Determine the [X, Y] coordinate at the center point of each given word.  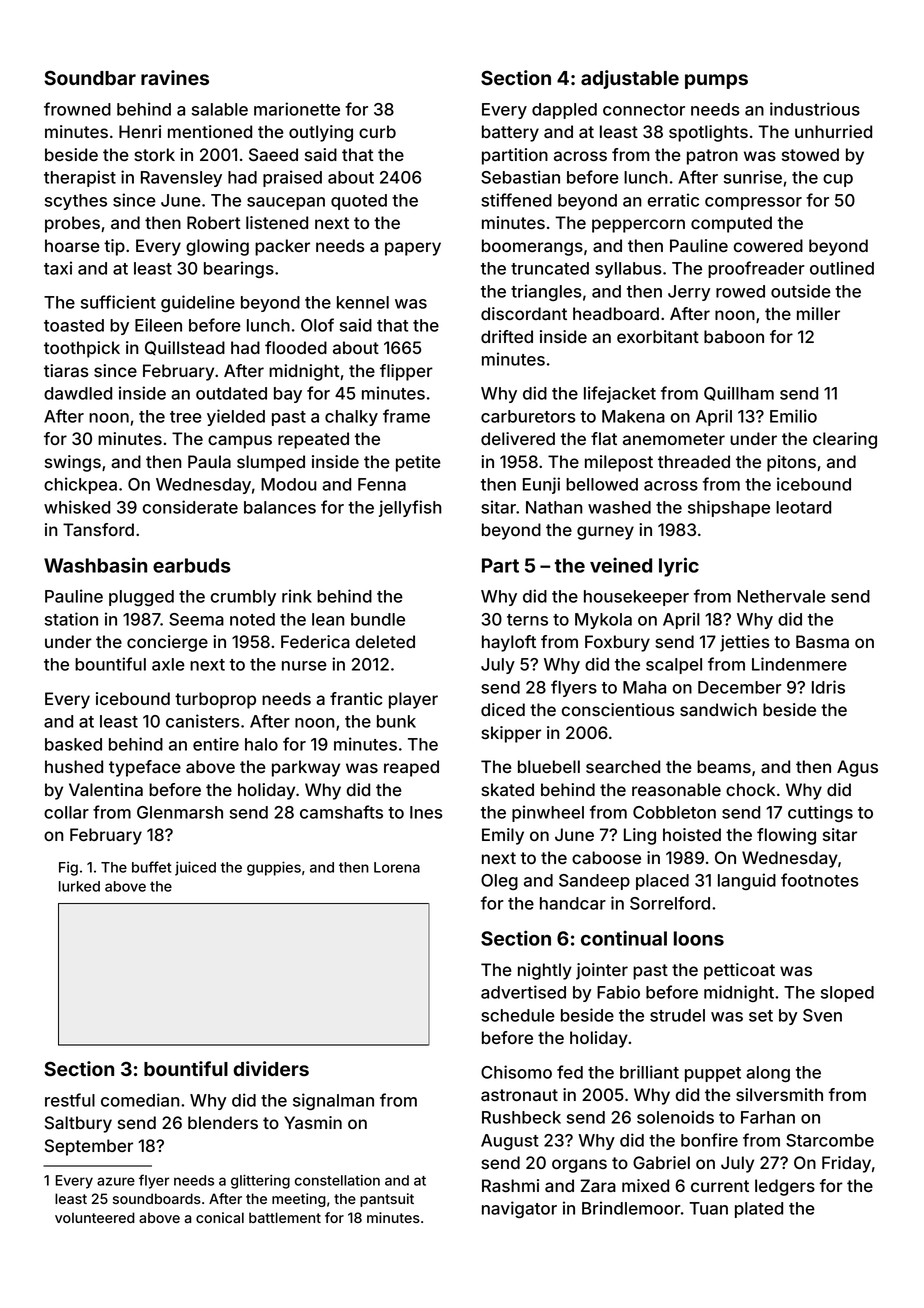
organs [579, 1166]
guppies [274, 868]
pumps [716, 81]
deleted [385, 641]
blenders [223, 1122]
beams [724, 766]
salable [220, 109]
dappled [564, 111]
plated [759, 1210]
